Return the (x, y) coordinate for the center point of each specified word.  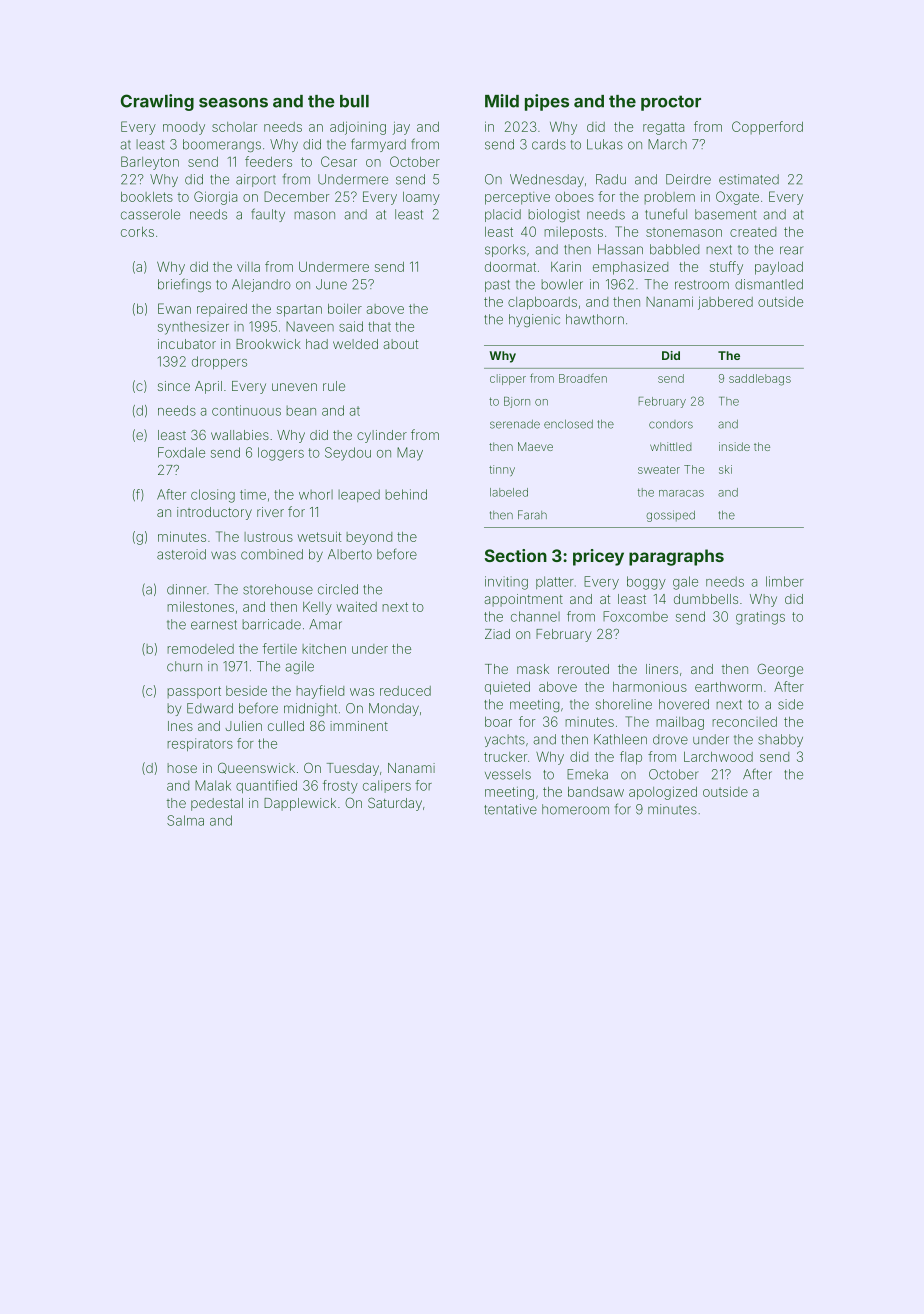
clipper (508, 379)
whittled (671, 446)
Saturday (395, 804)
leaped (359, 495)
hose (182, 768)
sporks (505, 250)
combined (272, 554)
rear (792, 250)
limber (785, 581)
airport (256, 180)
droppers (219, 362)
